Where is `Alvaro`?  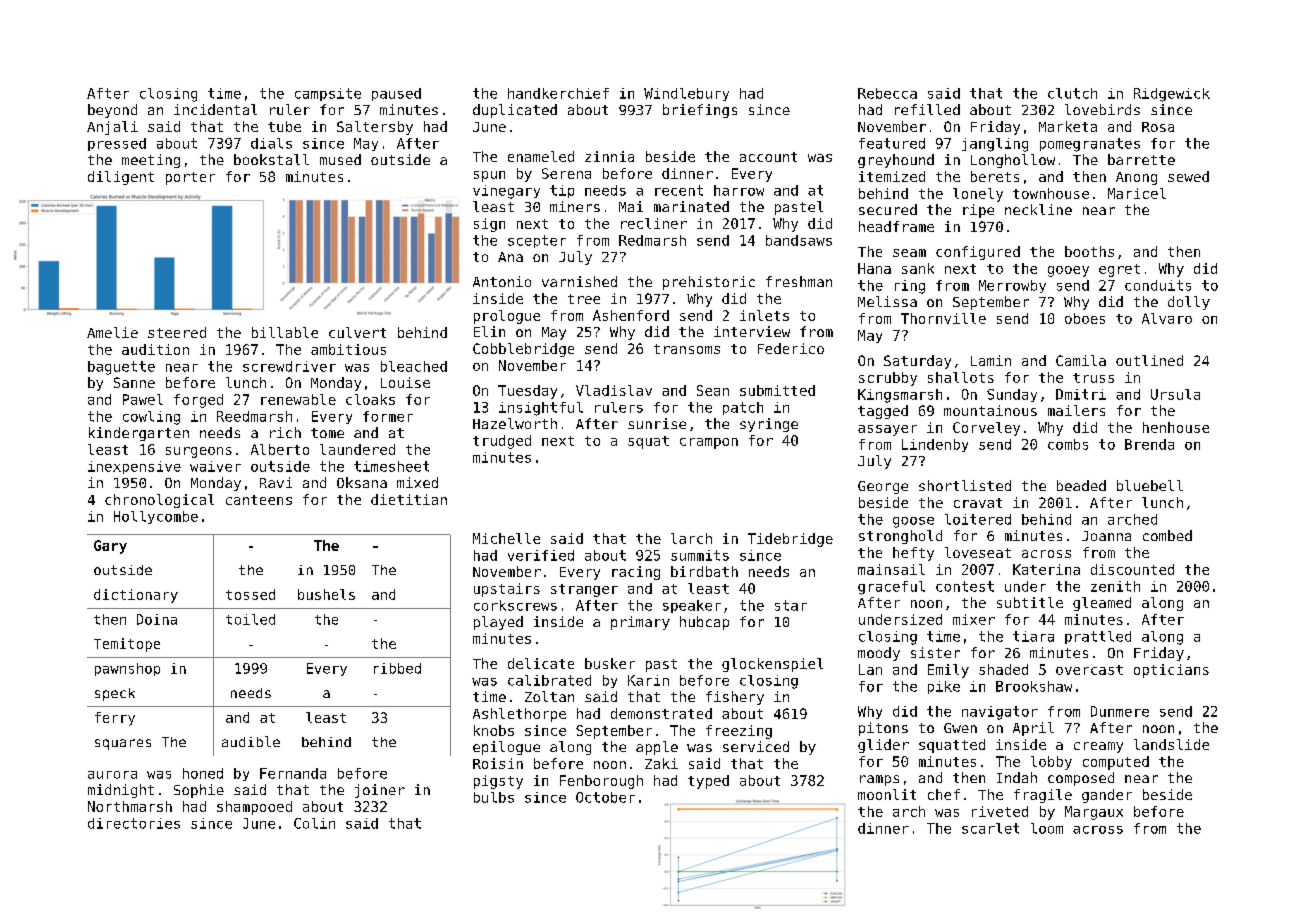 Alvaro is located at coordinates (1167, 318).
